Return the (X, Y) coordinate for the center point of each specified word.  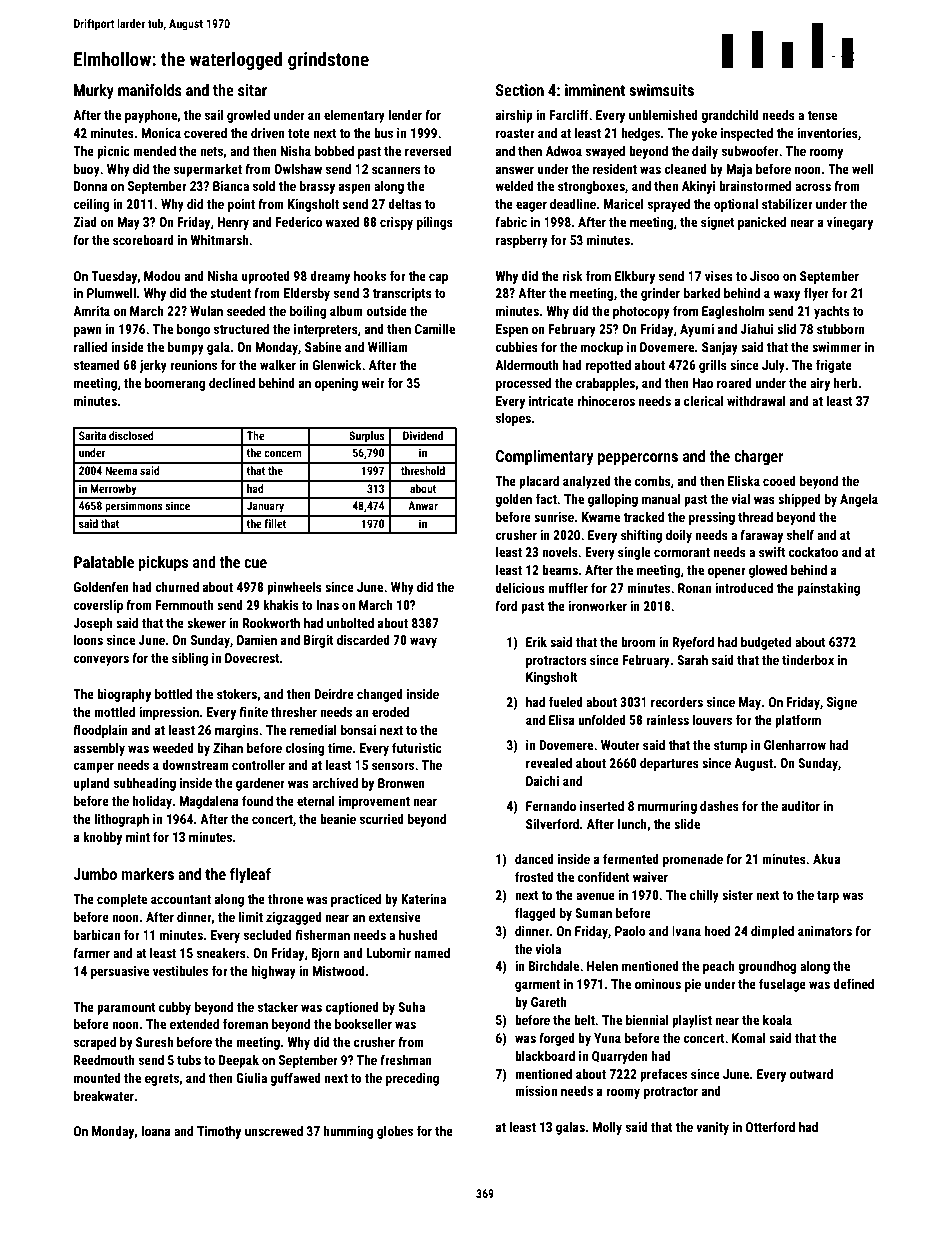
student (230, 293)
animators (825, 931)
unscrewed (274, 1131)
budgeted (766, 643)
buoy (87, 170)
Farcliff (569, 114)
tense (822, 115)
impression (169, 713)
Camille (435, 329)
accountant (181, 899)
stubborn (841, 329)
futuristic (417, 747)
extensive (395, 917)
